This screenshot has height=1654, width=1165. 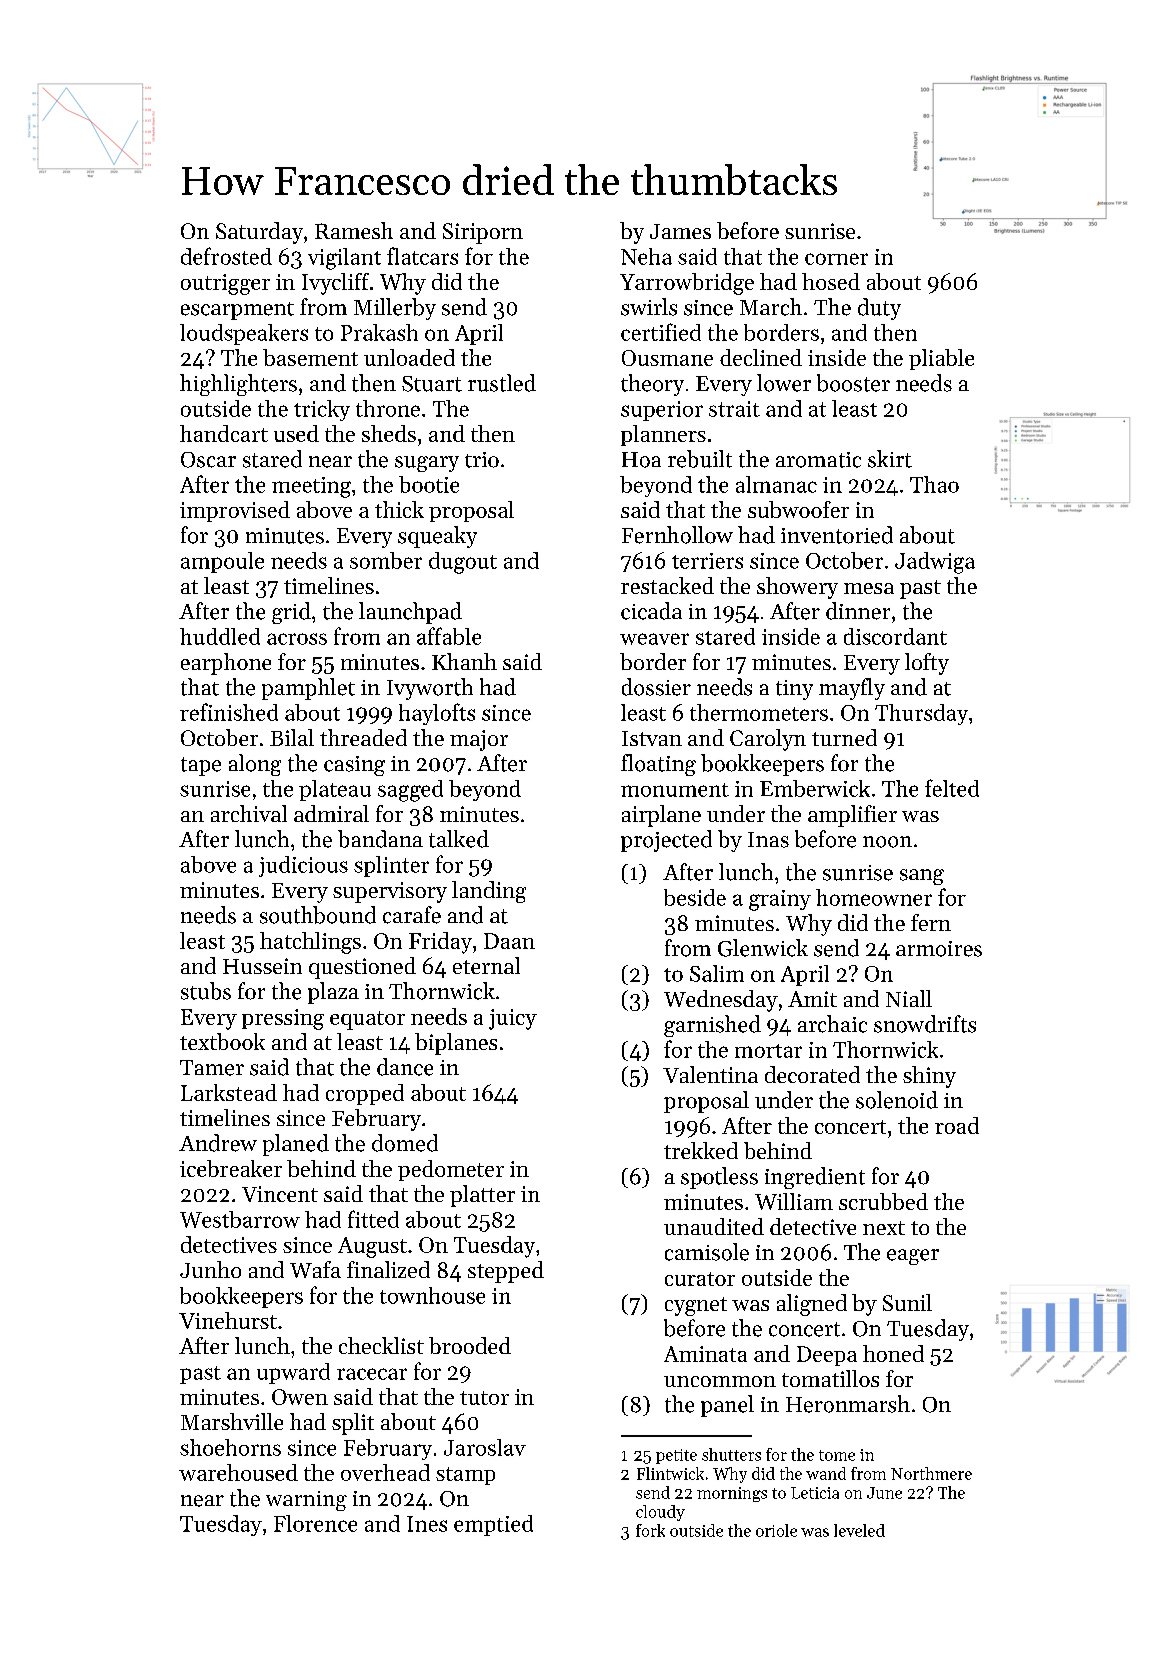 I want to click on Florence, so click(x=315, y=1523).
